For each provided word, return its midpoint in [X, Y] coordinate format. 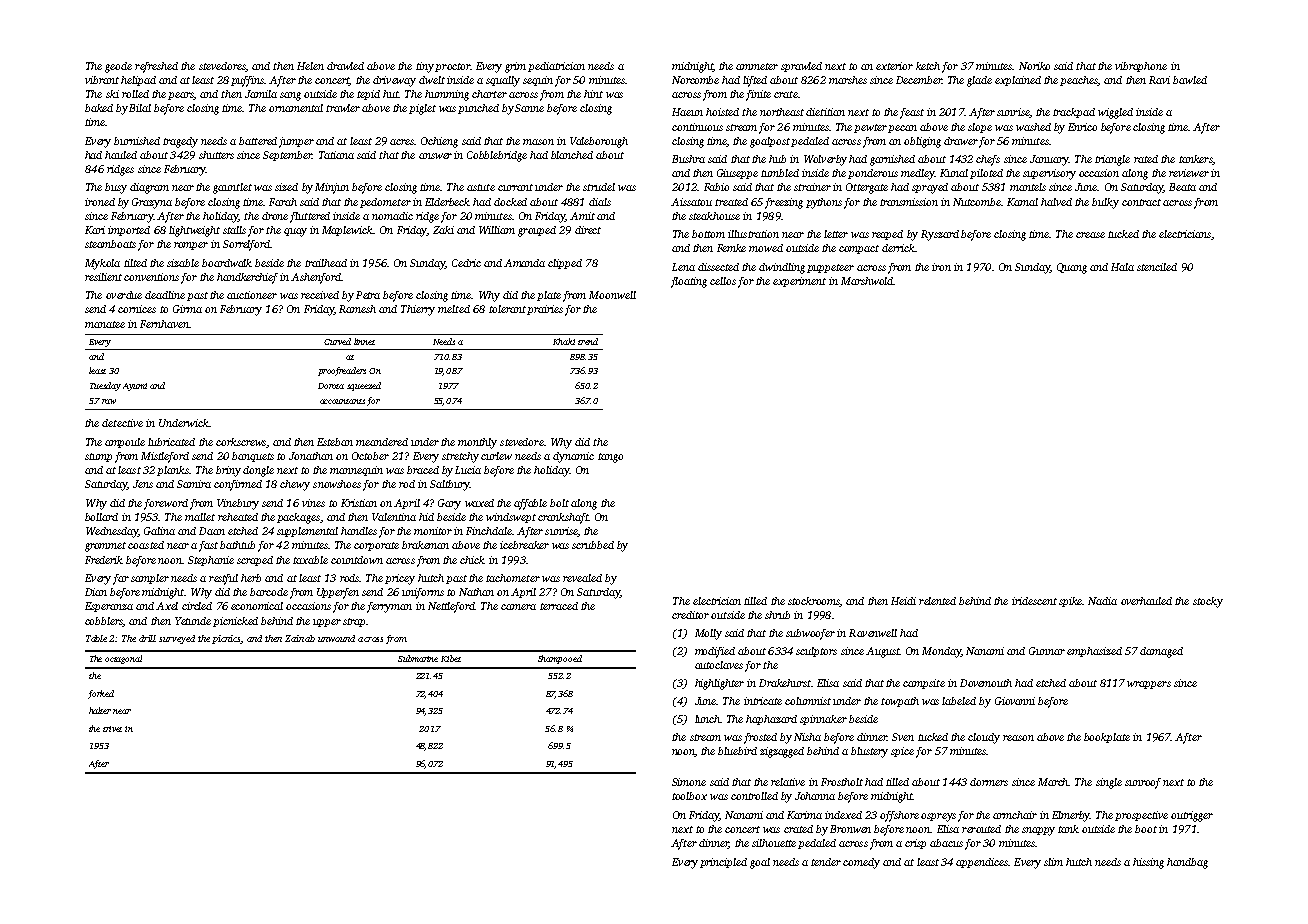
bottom [708, 234]
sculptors [816, 652]
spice [902, 752]
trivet [112, 729]
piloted [986, 174]
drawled [345, 66]
